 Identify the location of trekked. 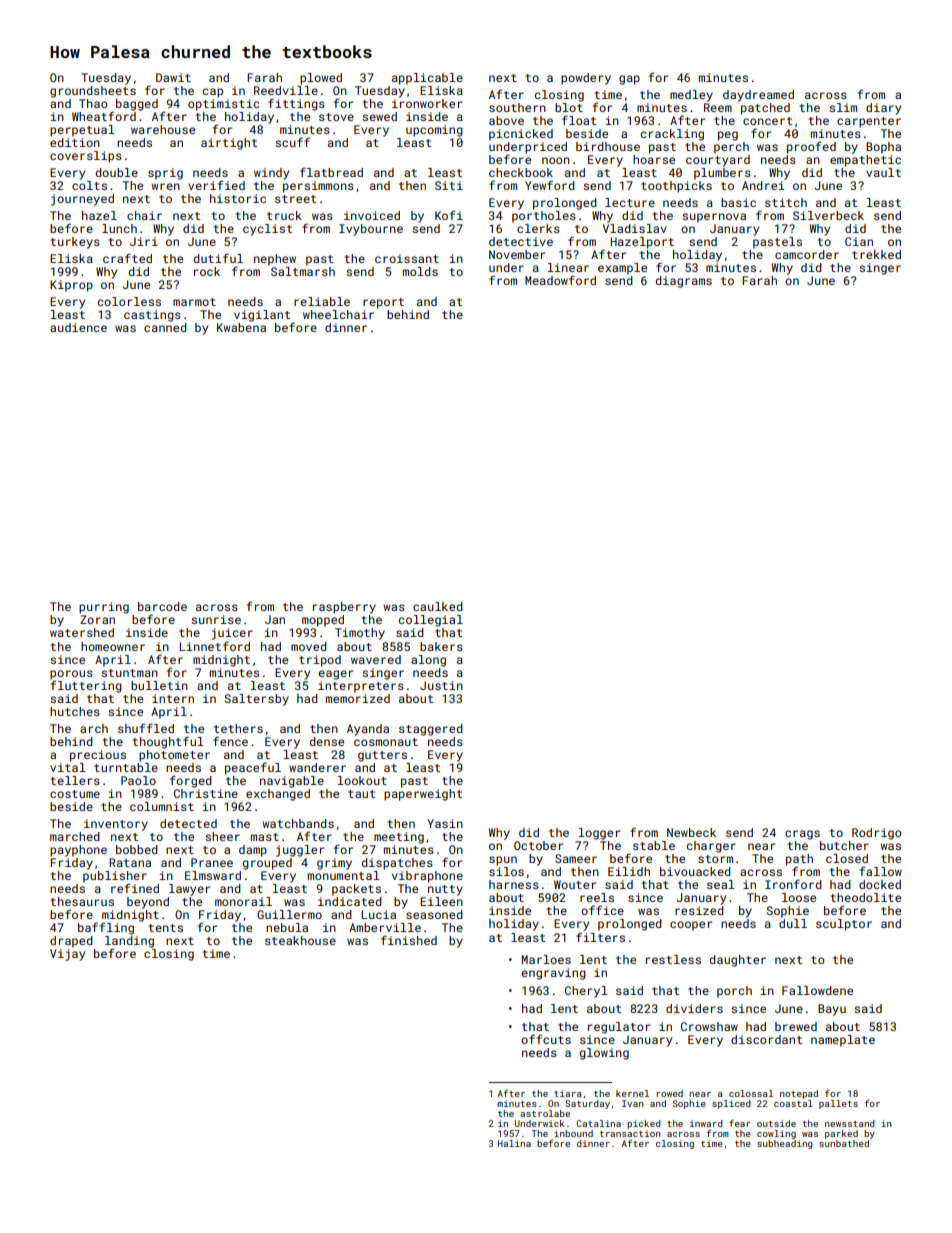
(876, 254).
